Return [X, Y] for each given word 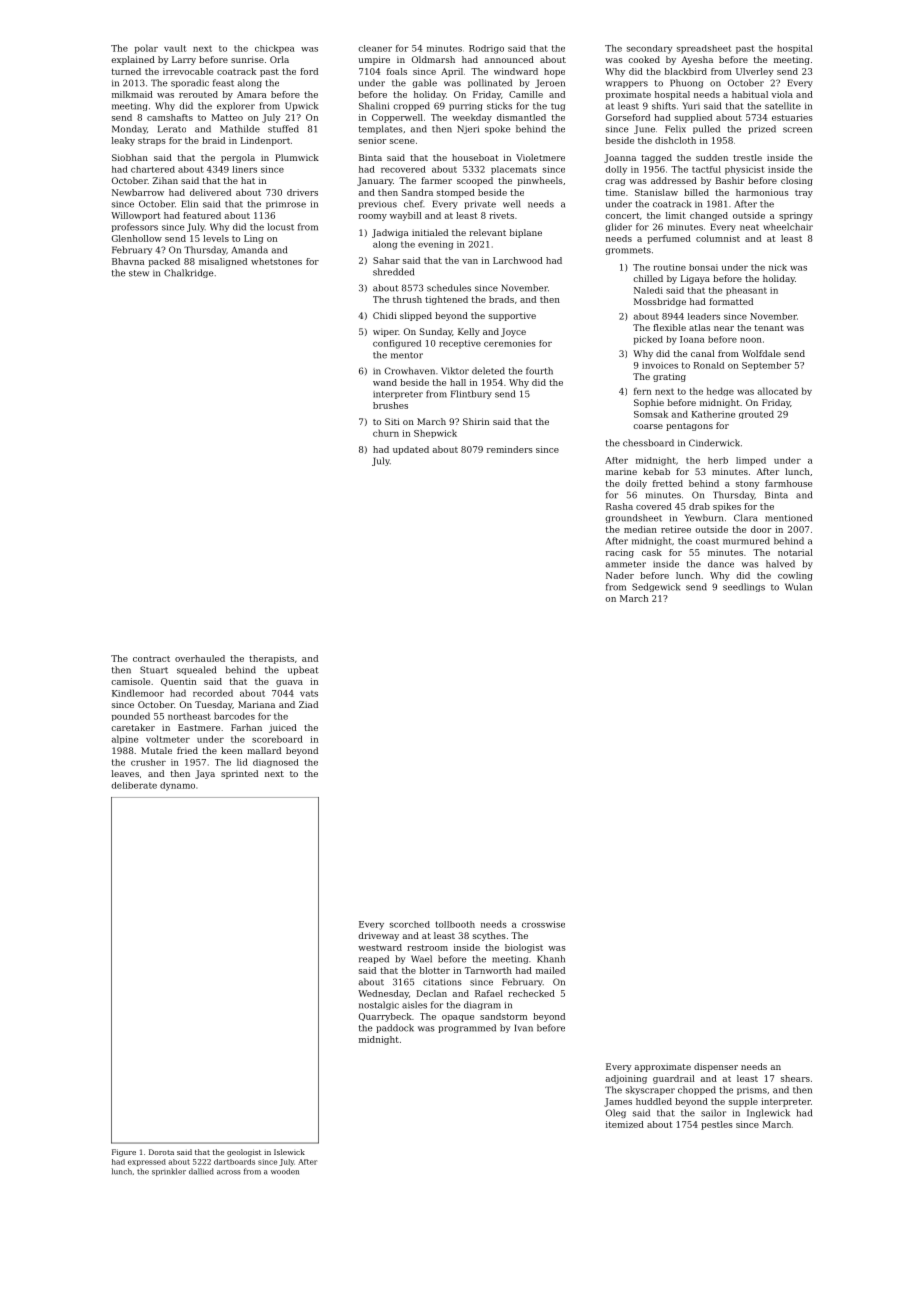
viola [782, 94]
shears [795, 1078]
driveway [378, 936]
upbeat [303, 670]
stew [139, 273]
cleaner [375, 48]
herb [718, 460]
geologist [244, 1153]
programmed [467, 1028]
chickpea [275, 49]
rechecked [531, 993]
